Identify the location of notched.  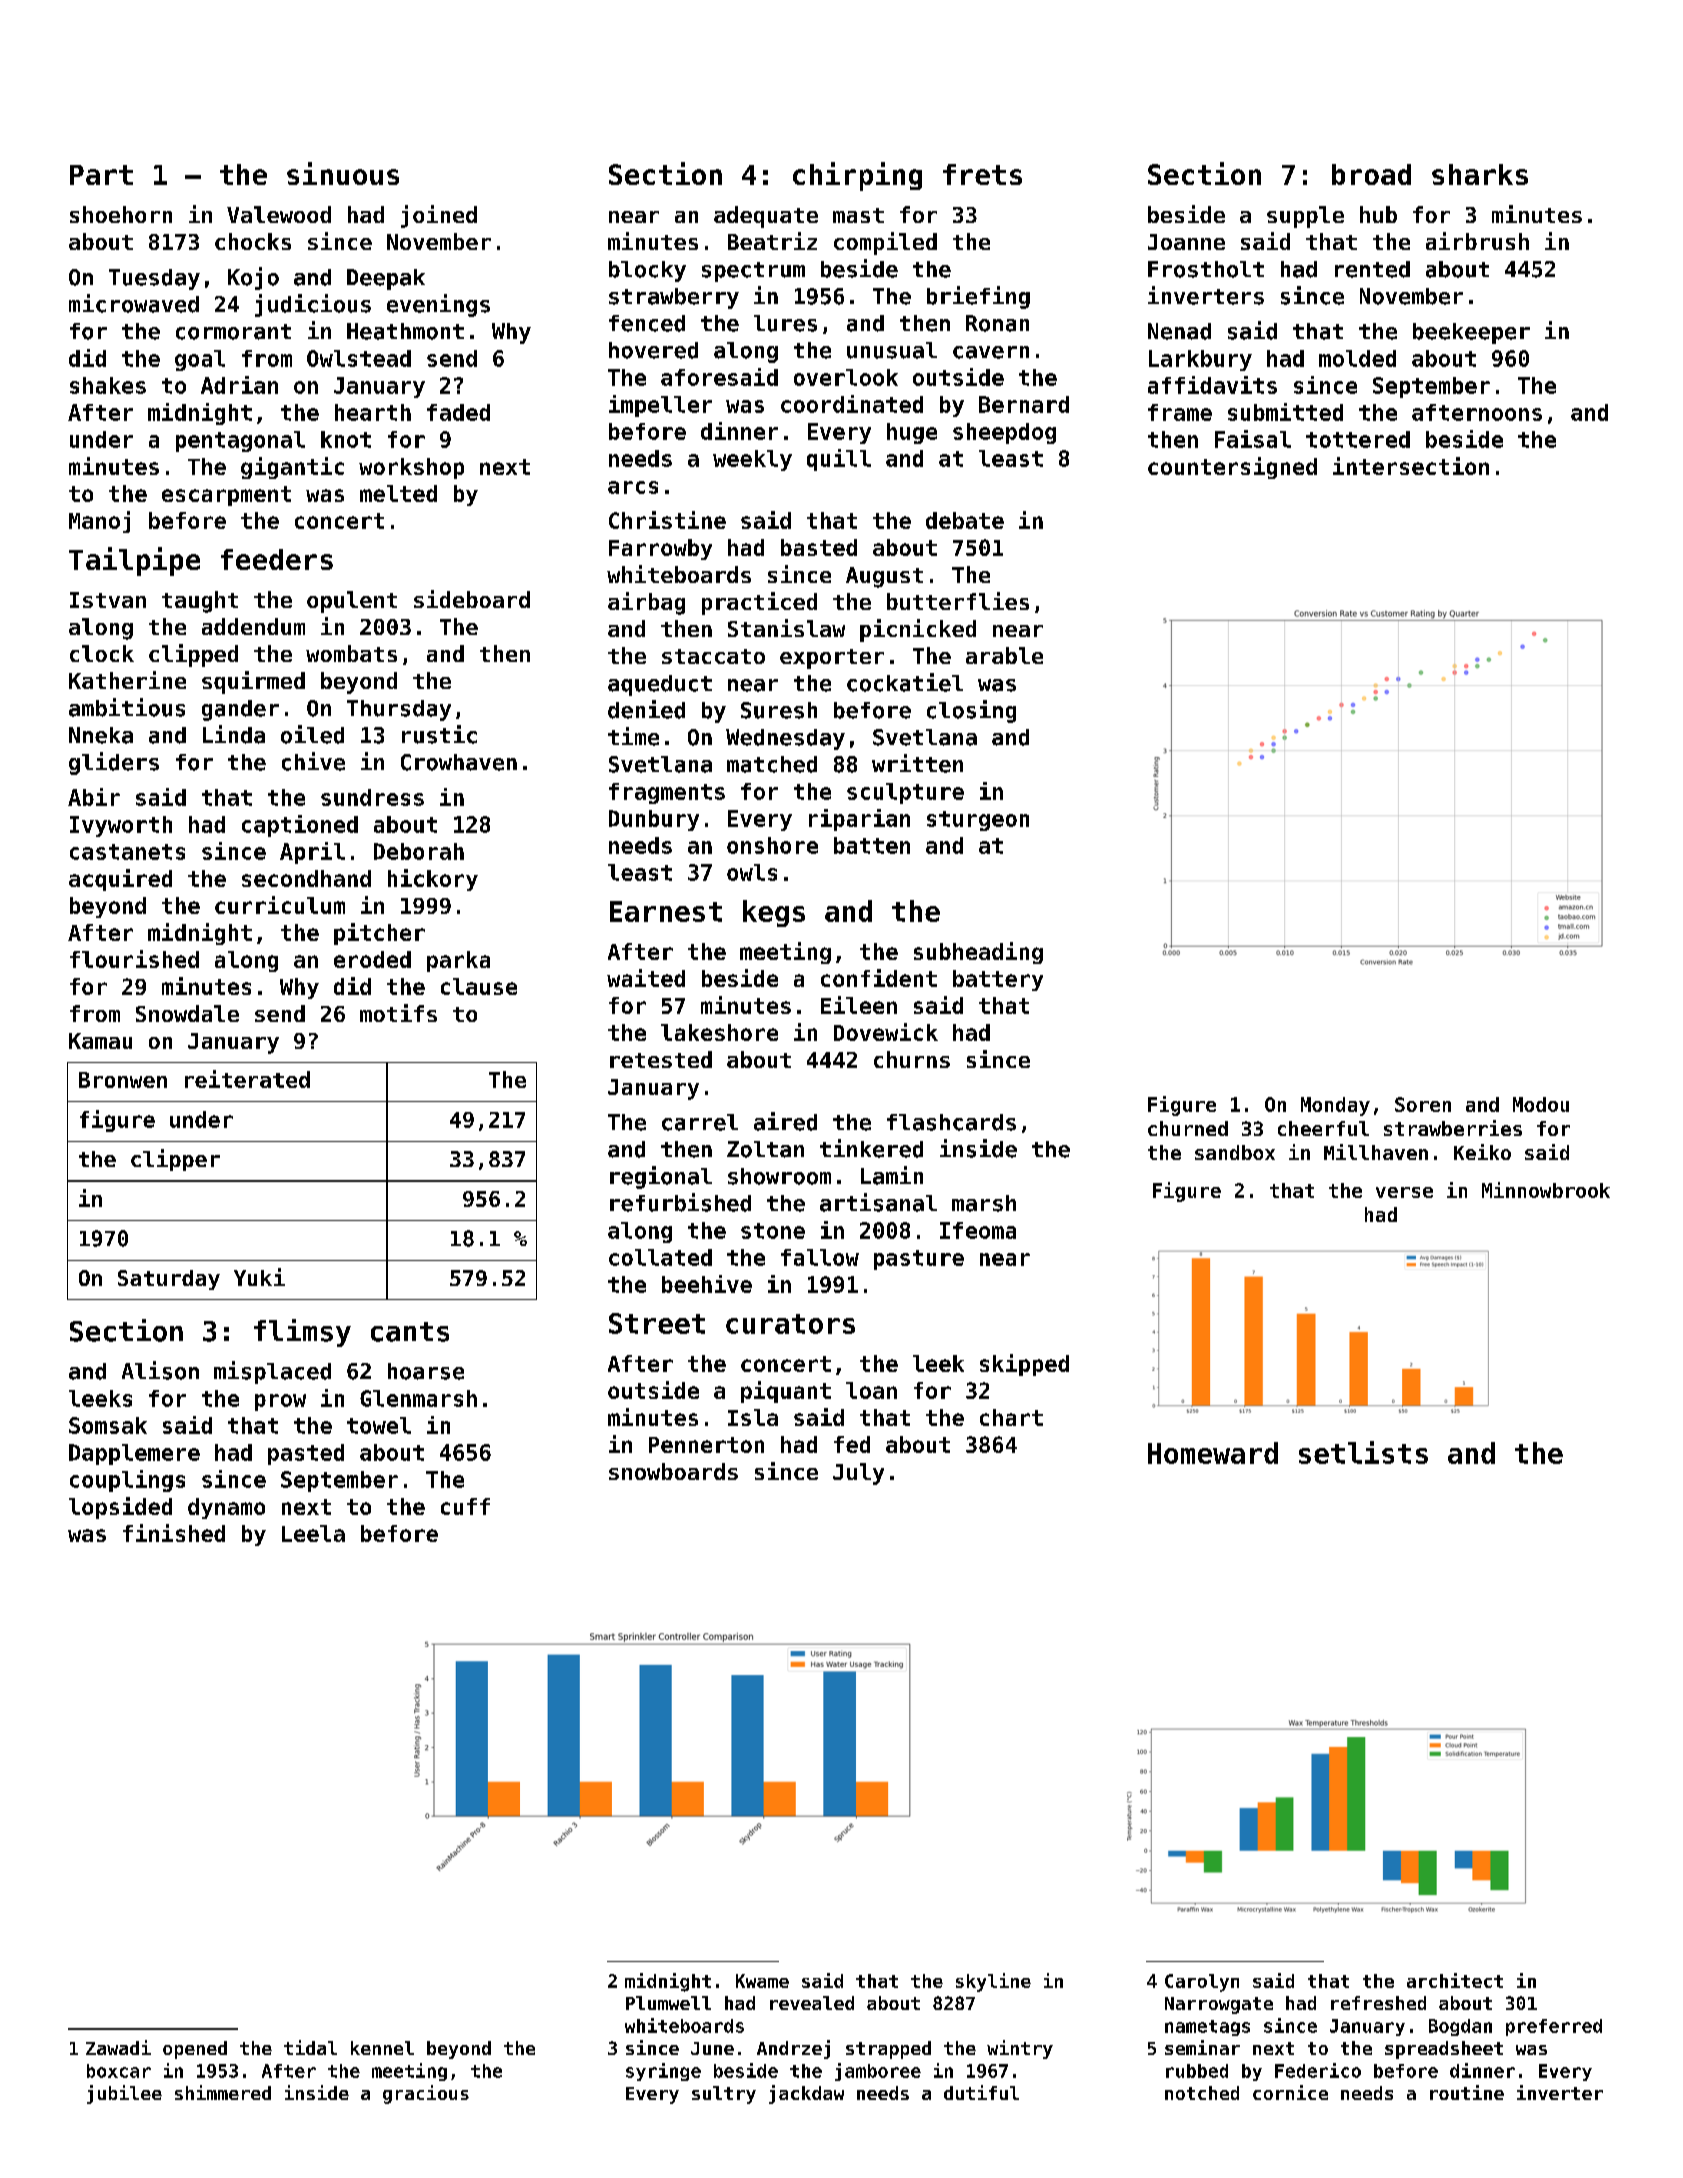
(1202, 2093).
